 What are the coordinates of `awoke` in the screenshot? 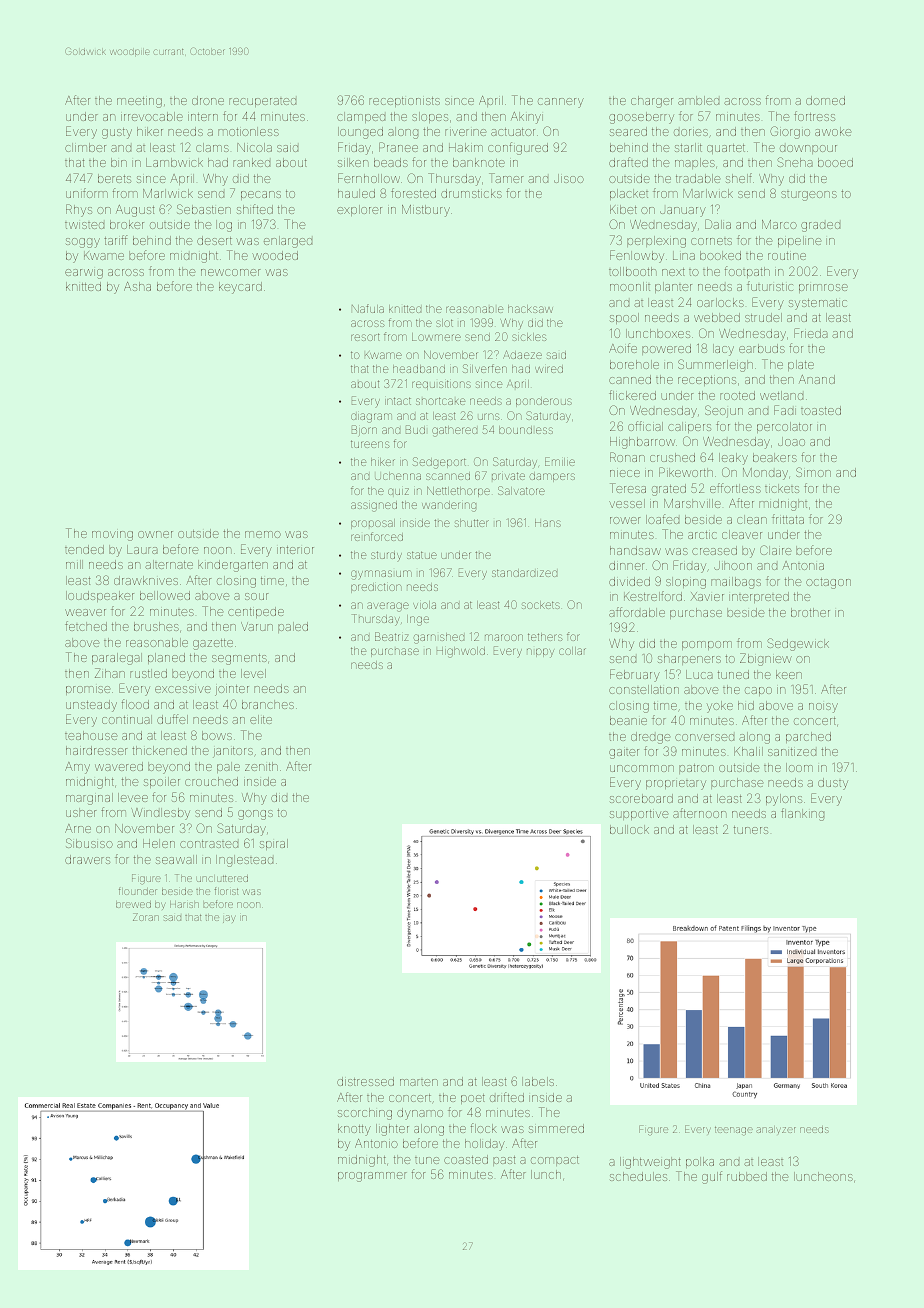 It's located at (833, 131).
